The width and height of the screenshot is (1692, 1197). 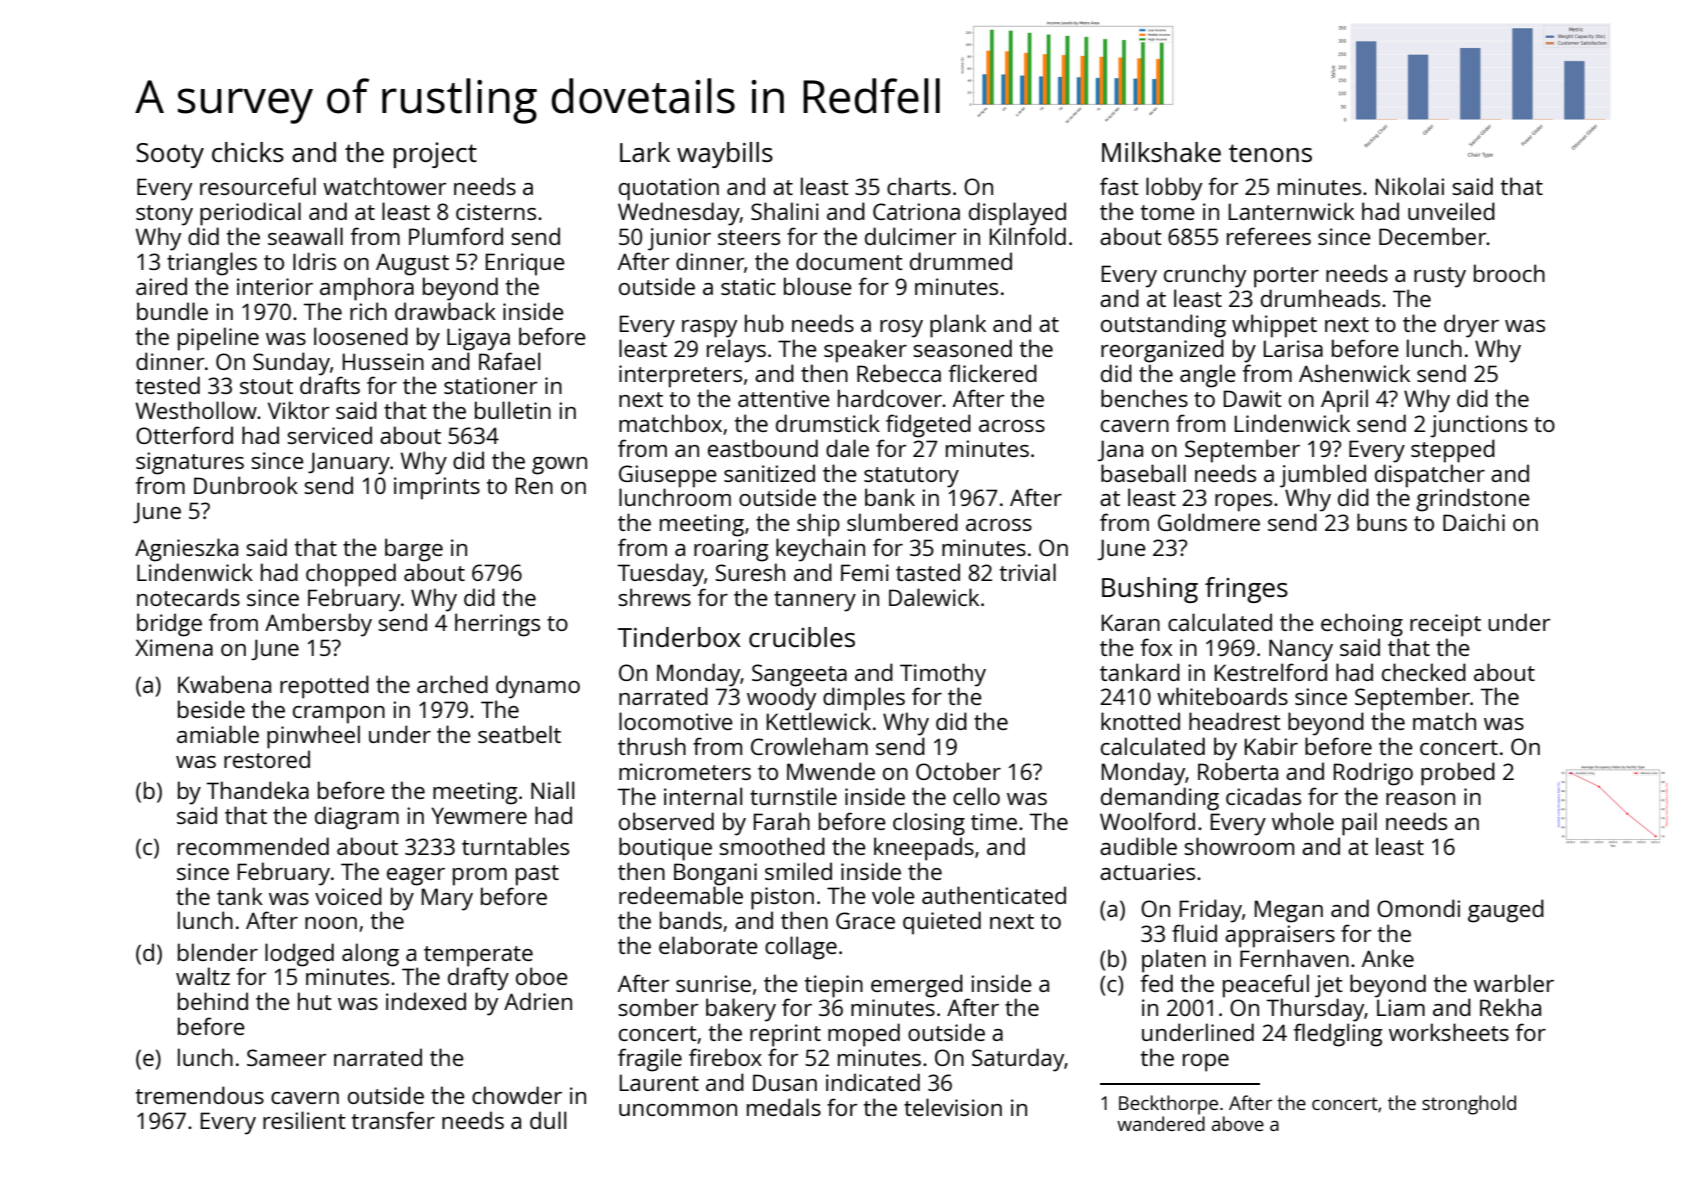 What do you see at coordinates (437, 488) in the screenshot?
I see `imprints` at bounding box center [437, 488].
